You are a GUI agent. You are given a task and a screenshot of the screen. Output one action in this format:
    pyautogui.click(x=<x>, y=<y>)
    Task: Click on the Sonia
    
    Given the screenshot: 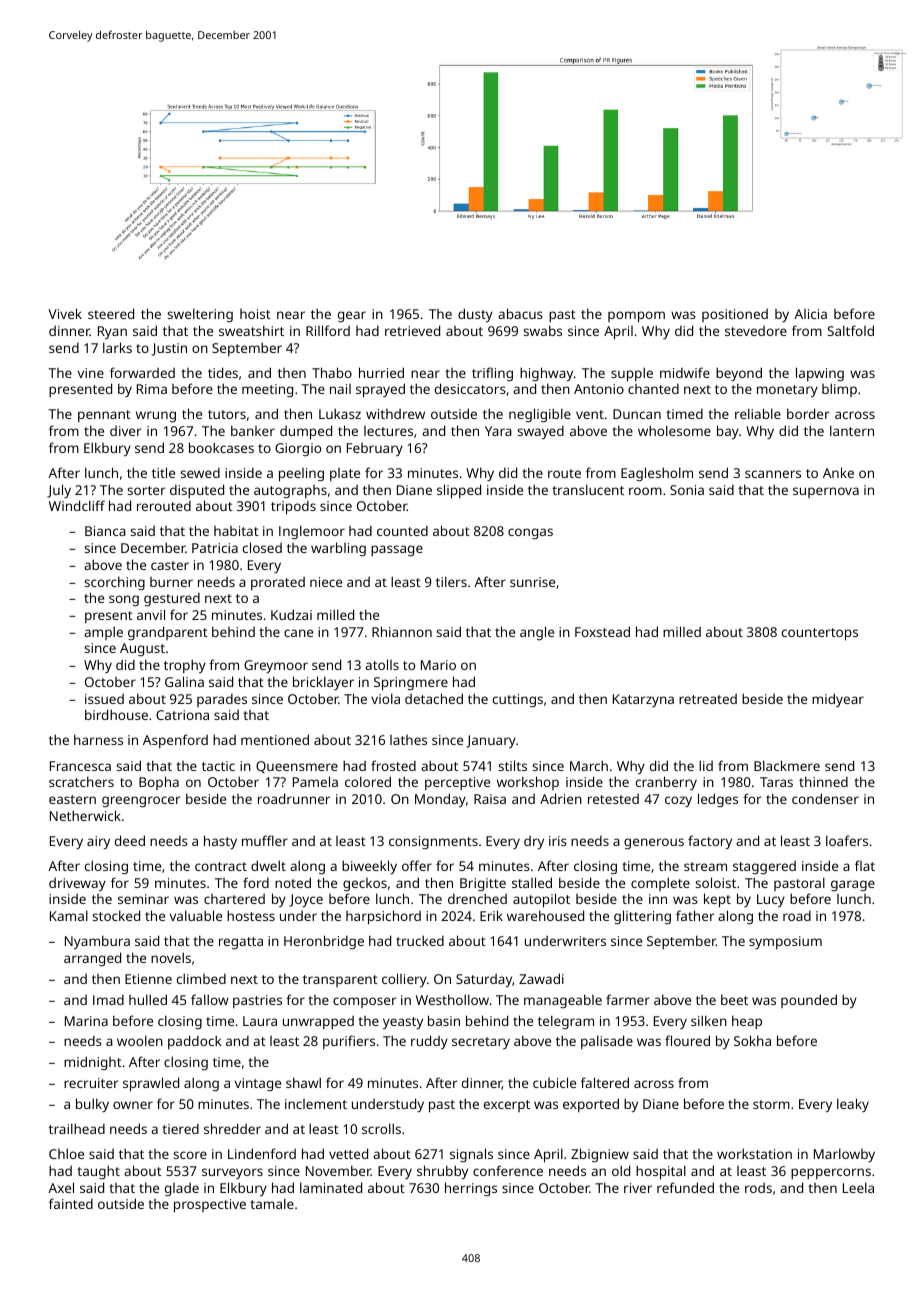 What is the action you would take?
    pyautogui.click(x=687, y=490)
